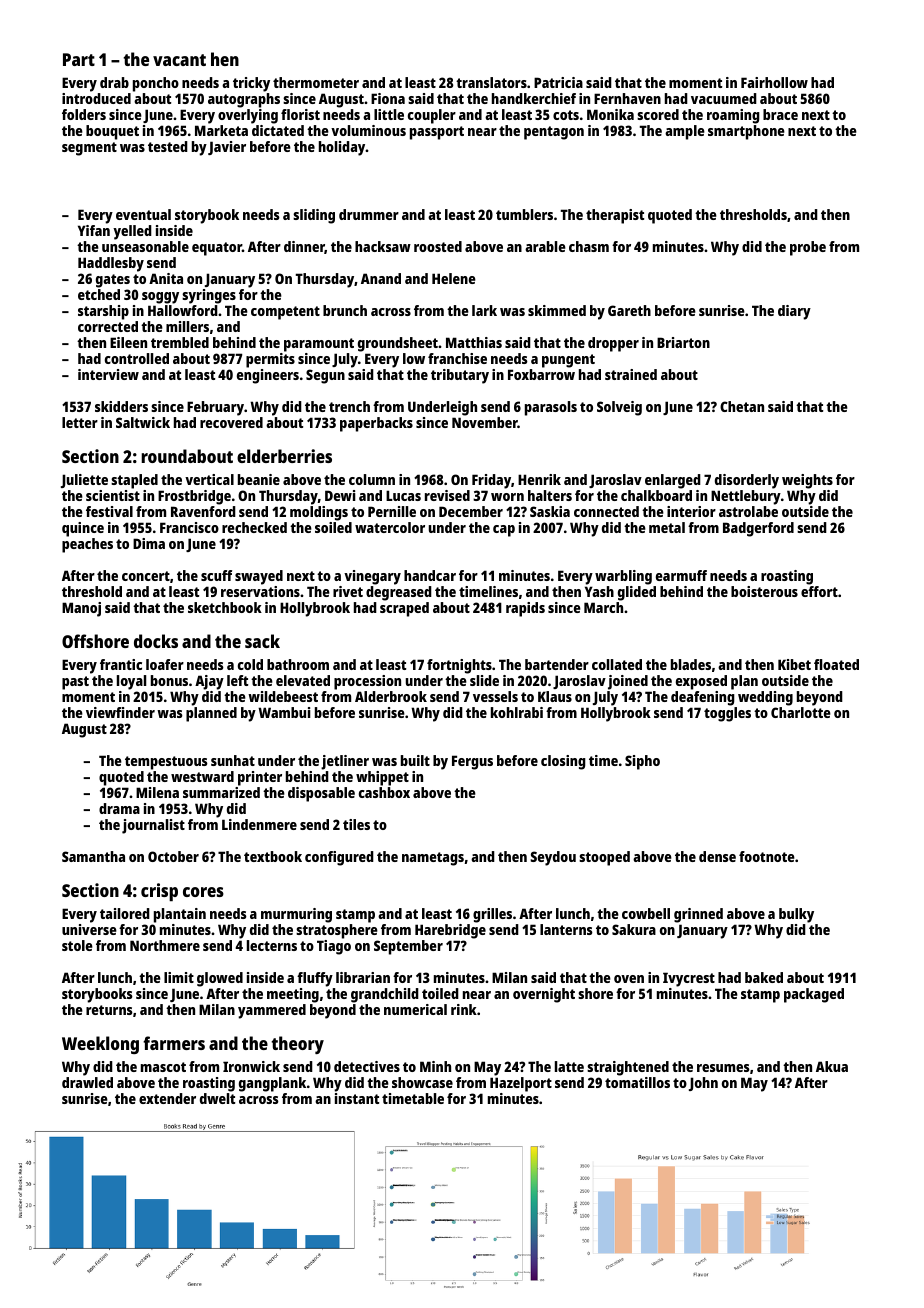 This screenshot has height=1308, width=924. Describe the element at coordinates (524, 214) in the screenshot. I see `tumblers` at that location.
